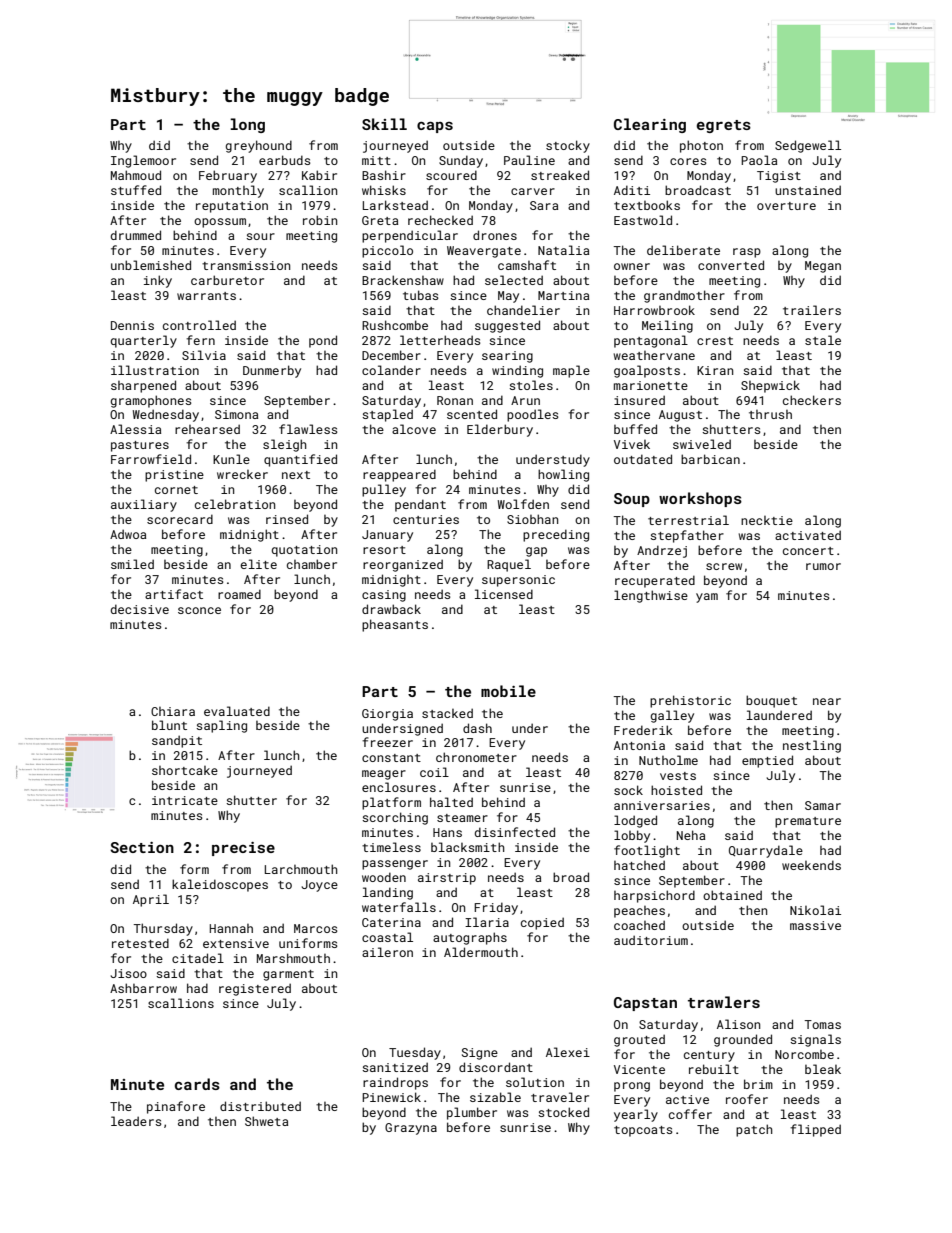 The width and height of the document is (952, 1233). I want to click on Skill, so click(384, 124).
